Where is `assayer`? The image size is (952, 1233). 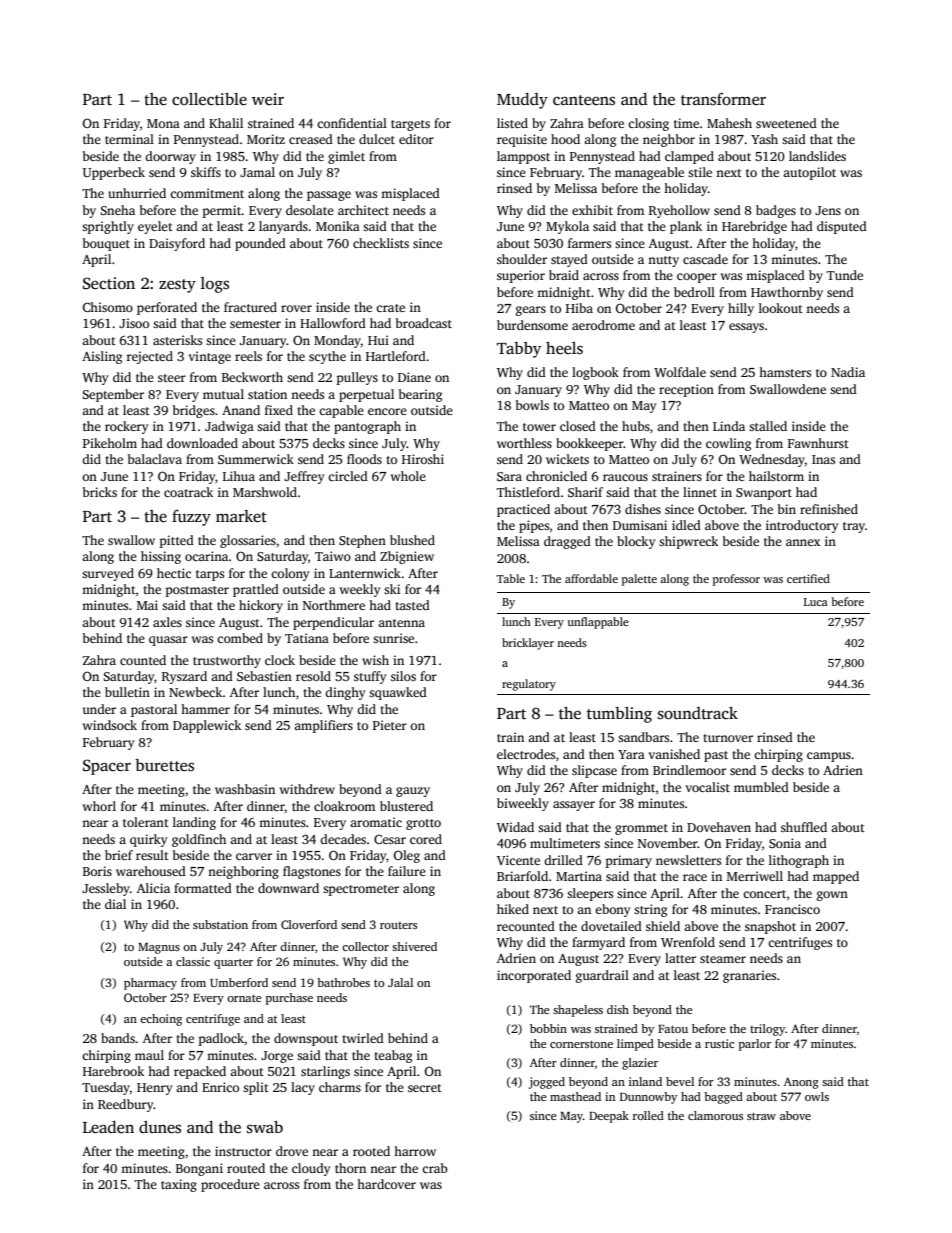 assayer is located at coordinates (574, 806).
